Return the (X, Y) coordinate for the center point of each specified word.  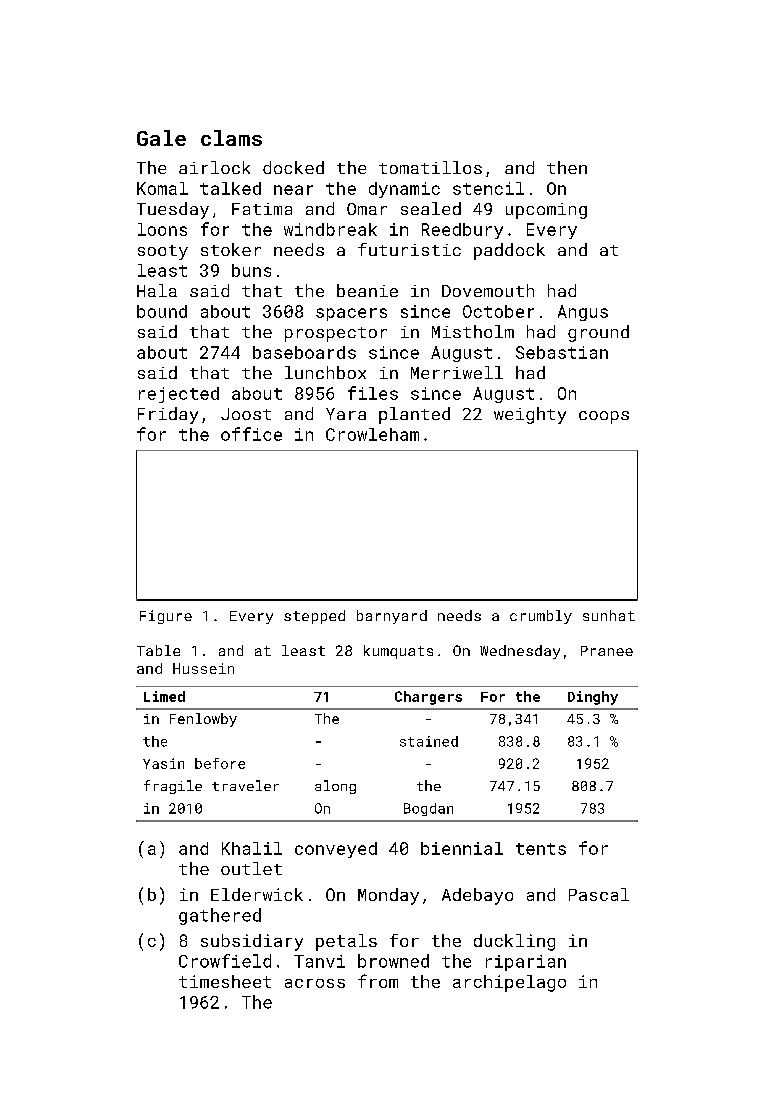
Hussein (203, 668)
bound (162, 311)
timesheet (225, 981)
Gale (161, 138)
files (373, 393)
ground (598, 333)
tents (541, 849)
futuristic (409, 249)
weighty (530, 415)
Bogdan (428, 809)
